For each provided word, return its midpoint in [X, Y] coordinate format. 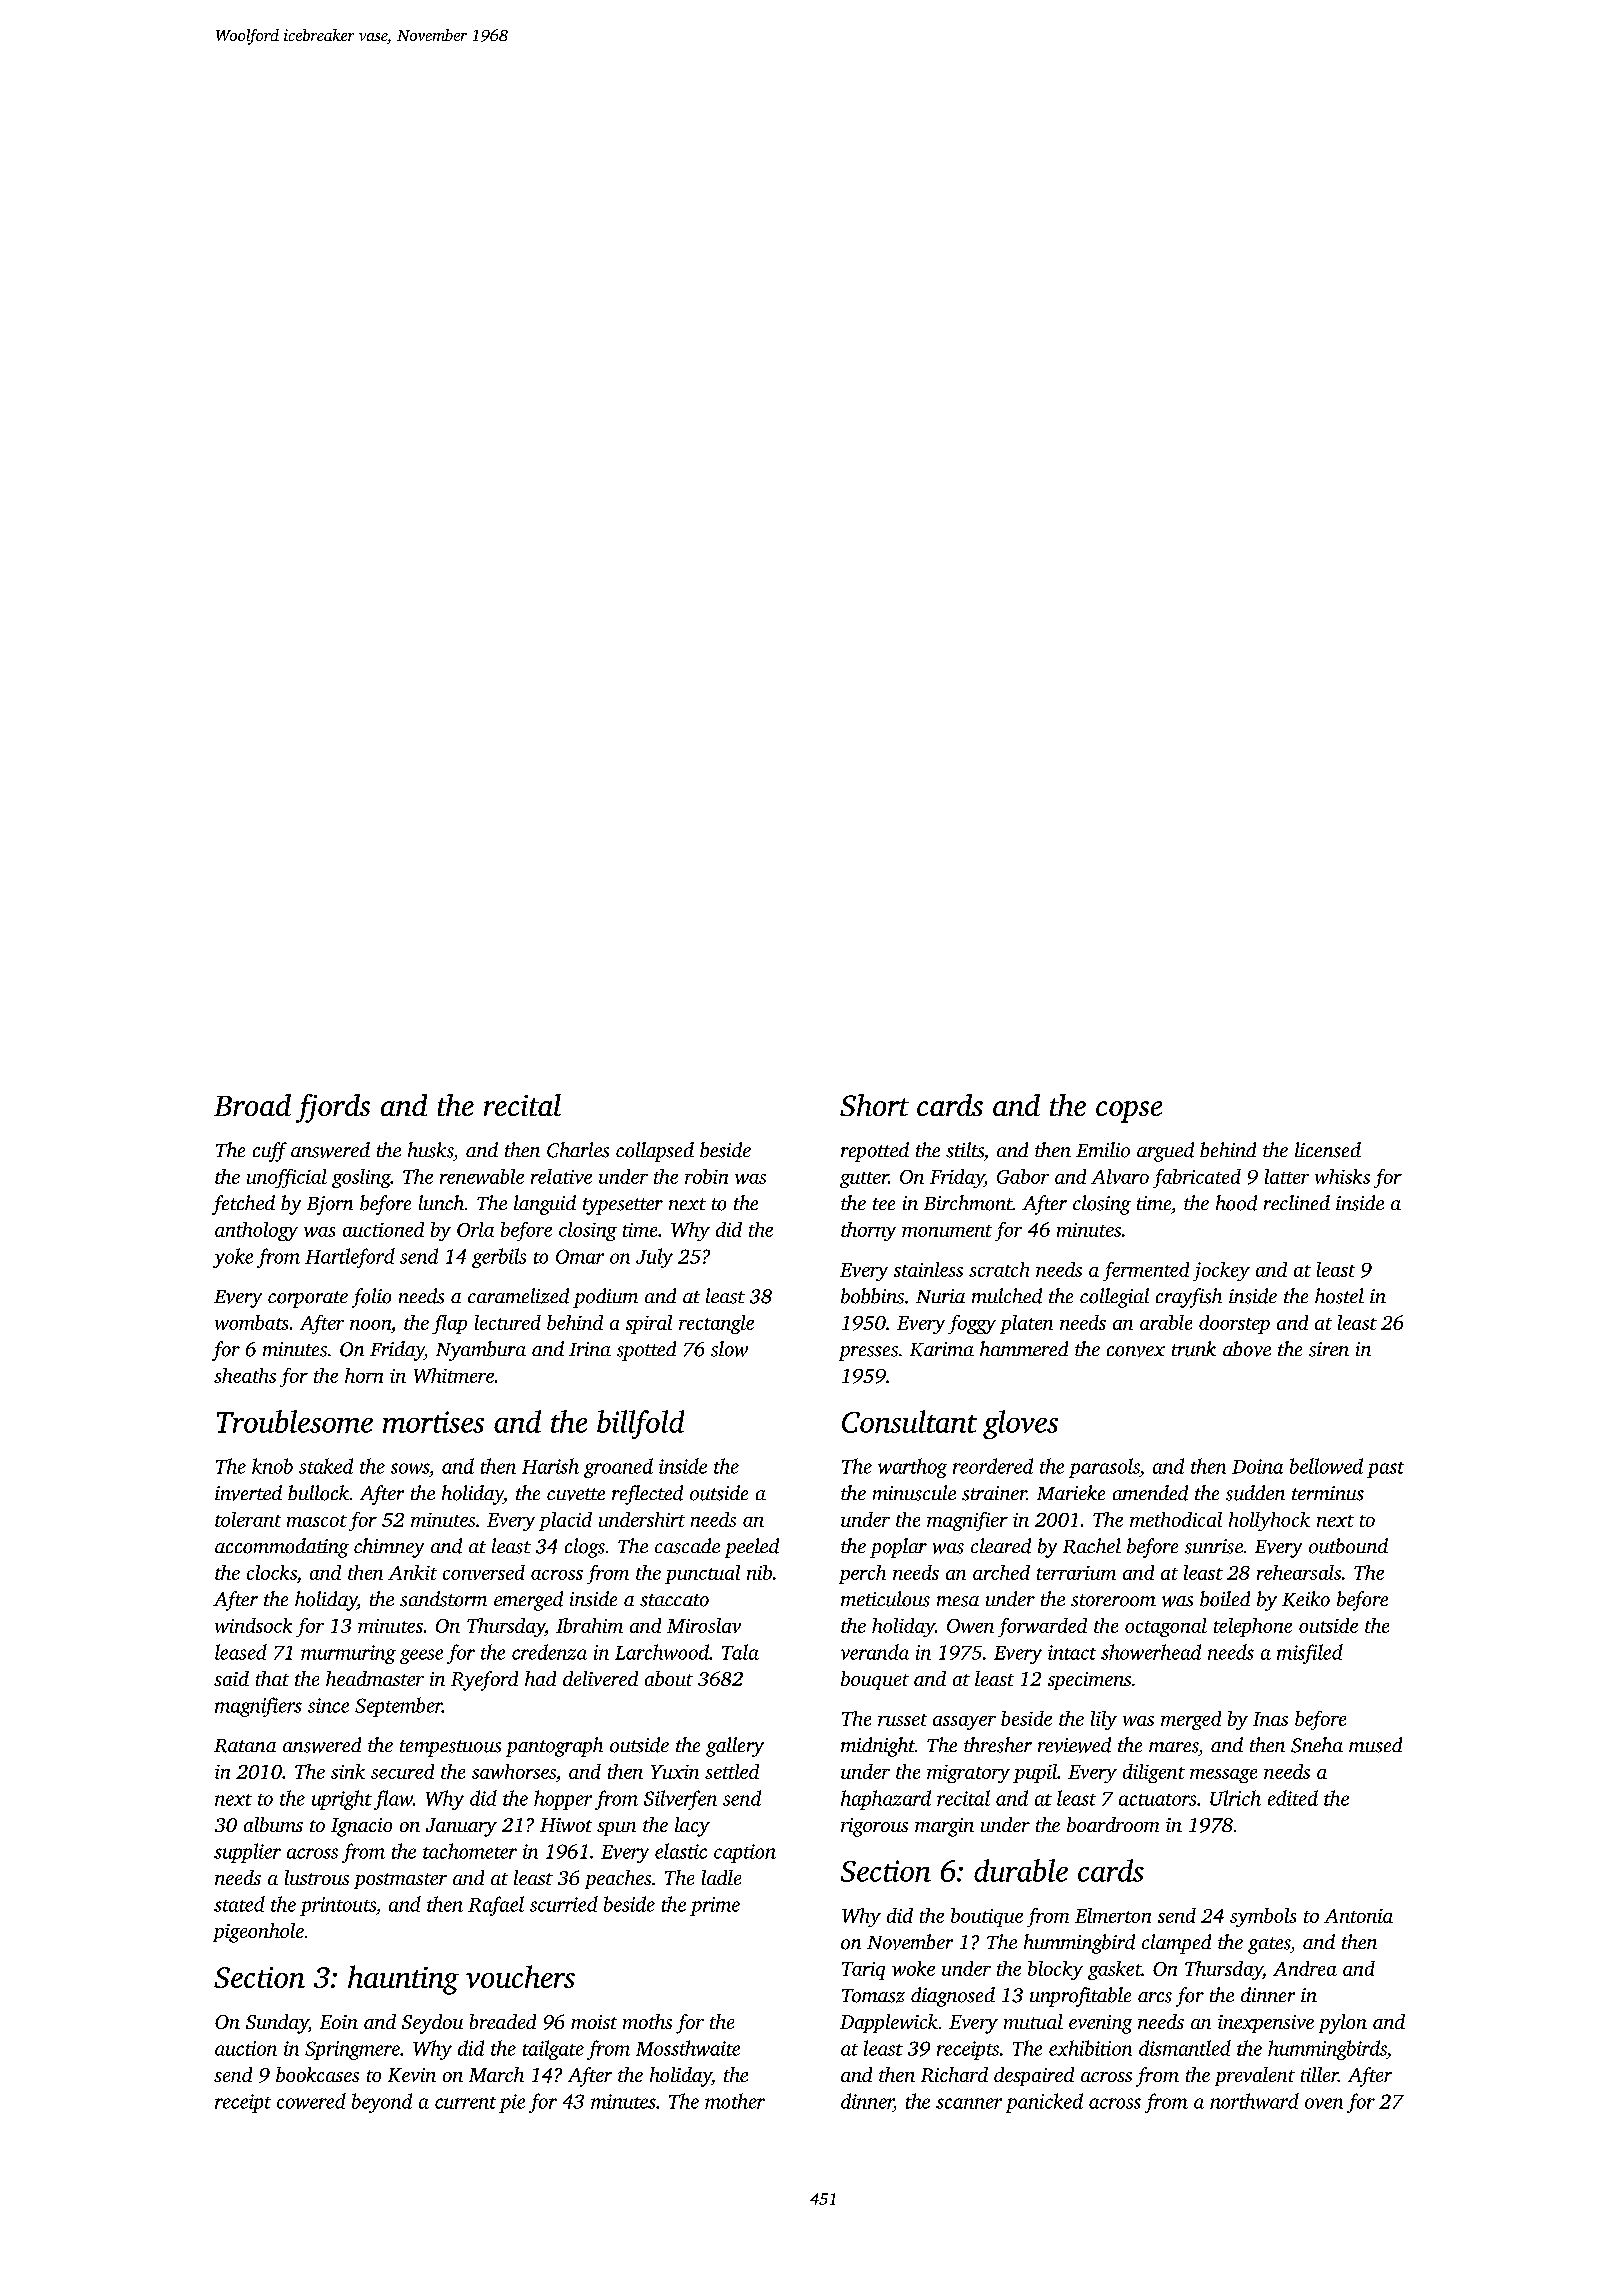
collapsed [655, 1152]
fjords [333, 1108]
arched [1001, 1572]
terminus [1328, 1493]
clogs [585, 1548]
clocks [272, 1572]
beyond [382, 2103]
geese [421, 1656]
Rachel [1092, 1546]
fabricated [1197, 1178]
